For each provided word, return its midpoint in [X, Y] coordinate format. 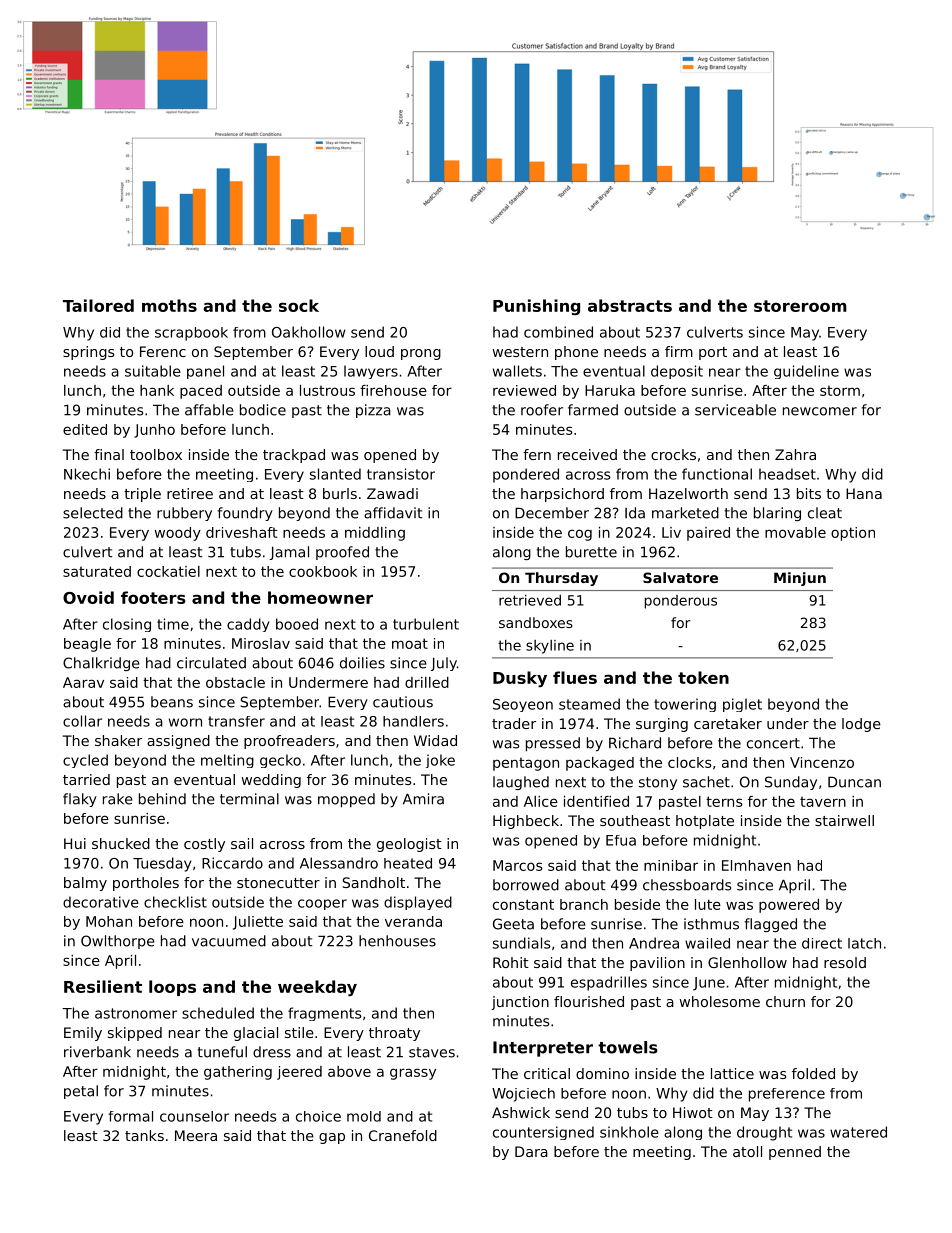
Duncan [854, 782]
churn [785, 1001]
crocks [673, 454]
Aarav [83, 682]
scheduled [218, 1013]
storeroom [800, 306]
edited [85, 429]
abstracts [630, 305]
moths [169, 305]
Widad [435, 740]
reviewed [524, 390]
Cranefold [403, 1135]
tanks [144, 1135]
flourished [589, 1001]
